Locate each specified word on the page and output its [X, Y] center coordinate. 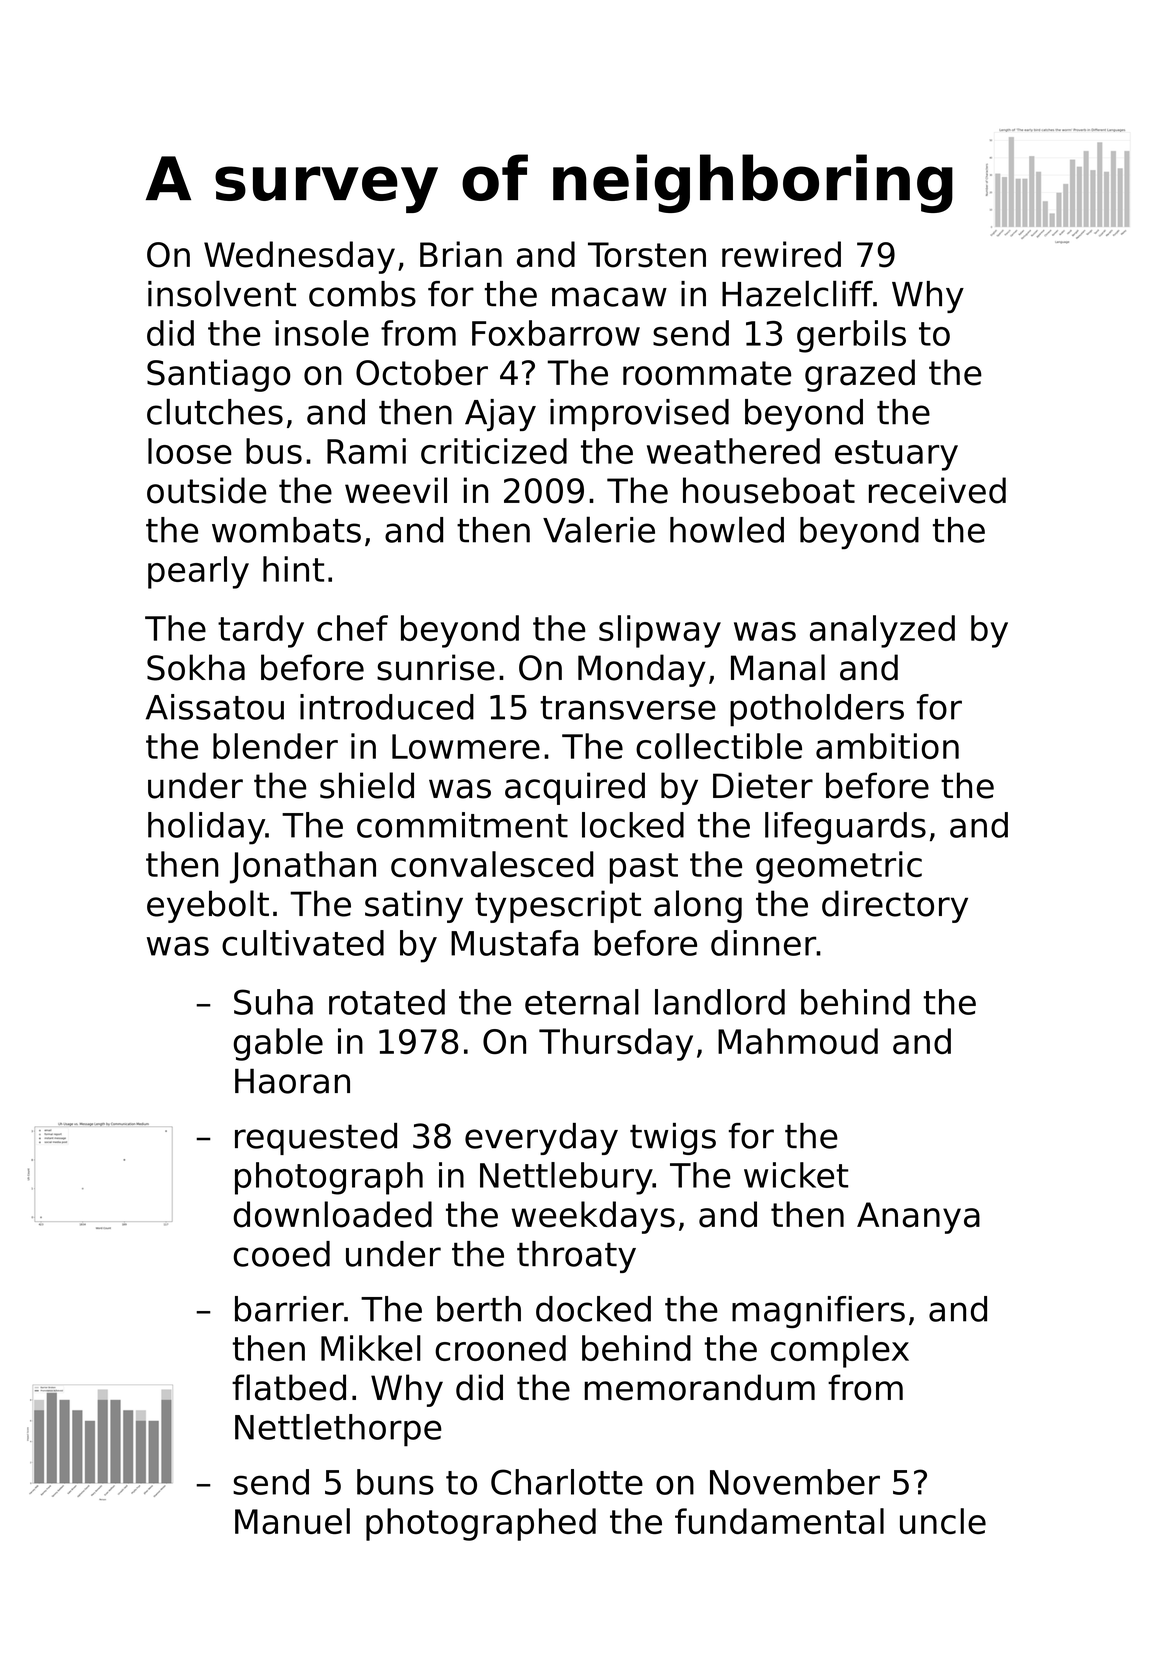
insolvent [222, 293]
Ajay [500, 415]
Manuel [292, 1521]
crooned [500, 1348]
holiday [206, 828]
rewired [781, 254]
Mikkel [371, 1348]
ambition [887, 746]
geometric [839, 867]
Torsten [647, 255]
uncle [943, 1521]
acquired [575, 788]
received [937, 490]
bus [274, 451]
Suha [273, 1002]
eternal [582, 1002]
